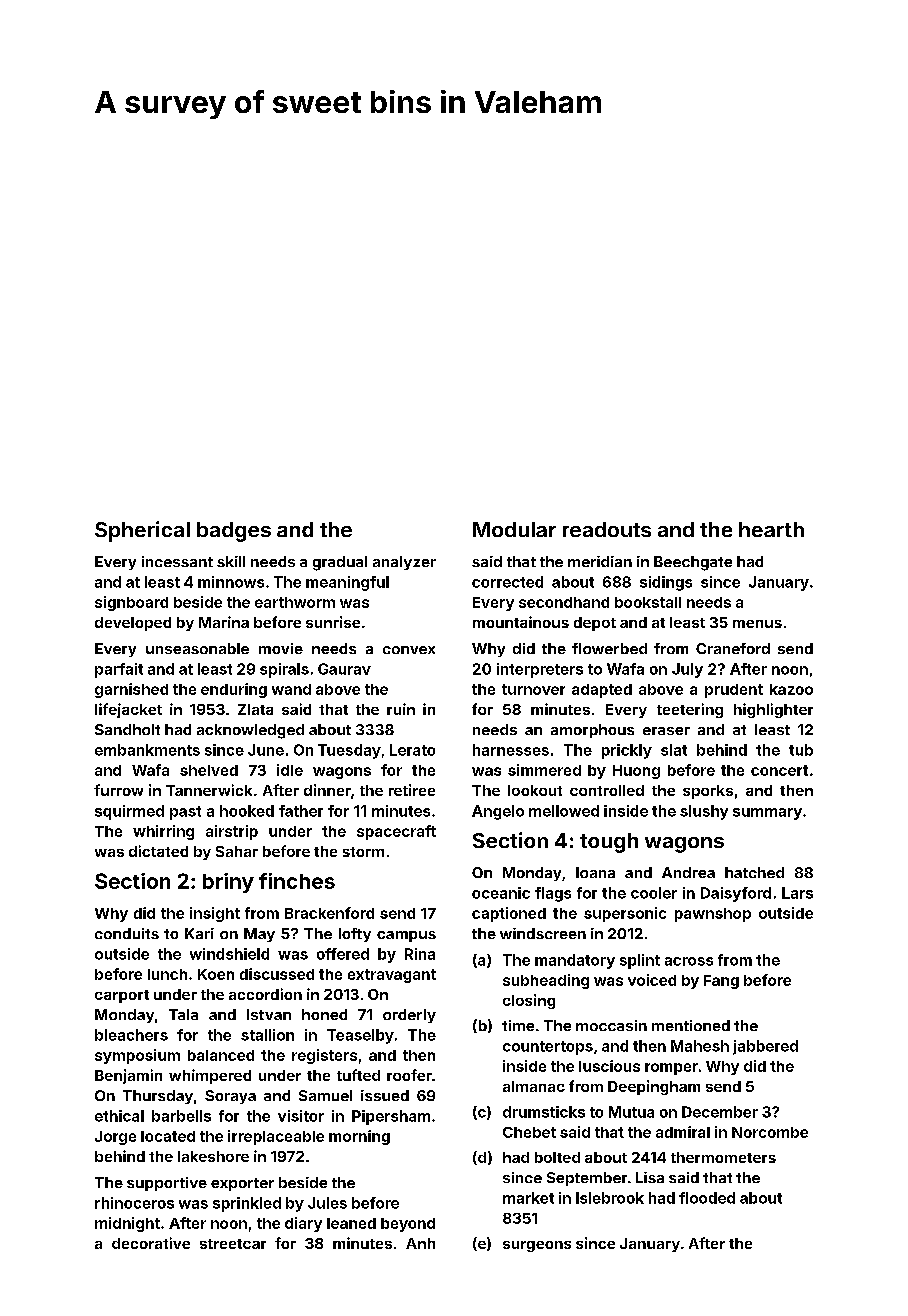 Image resolution: width=908 pixels, height=1316 pixels. Describe the element at coordinates (118, 790) in the page. I see `furrow` at that location.
